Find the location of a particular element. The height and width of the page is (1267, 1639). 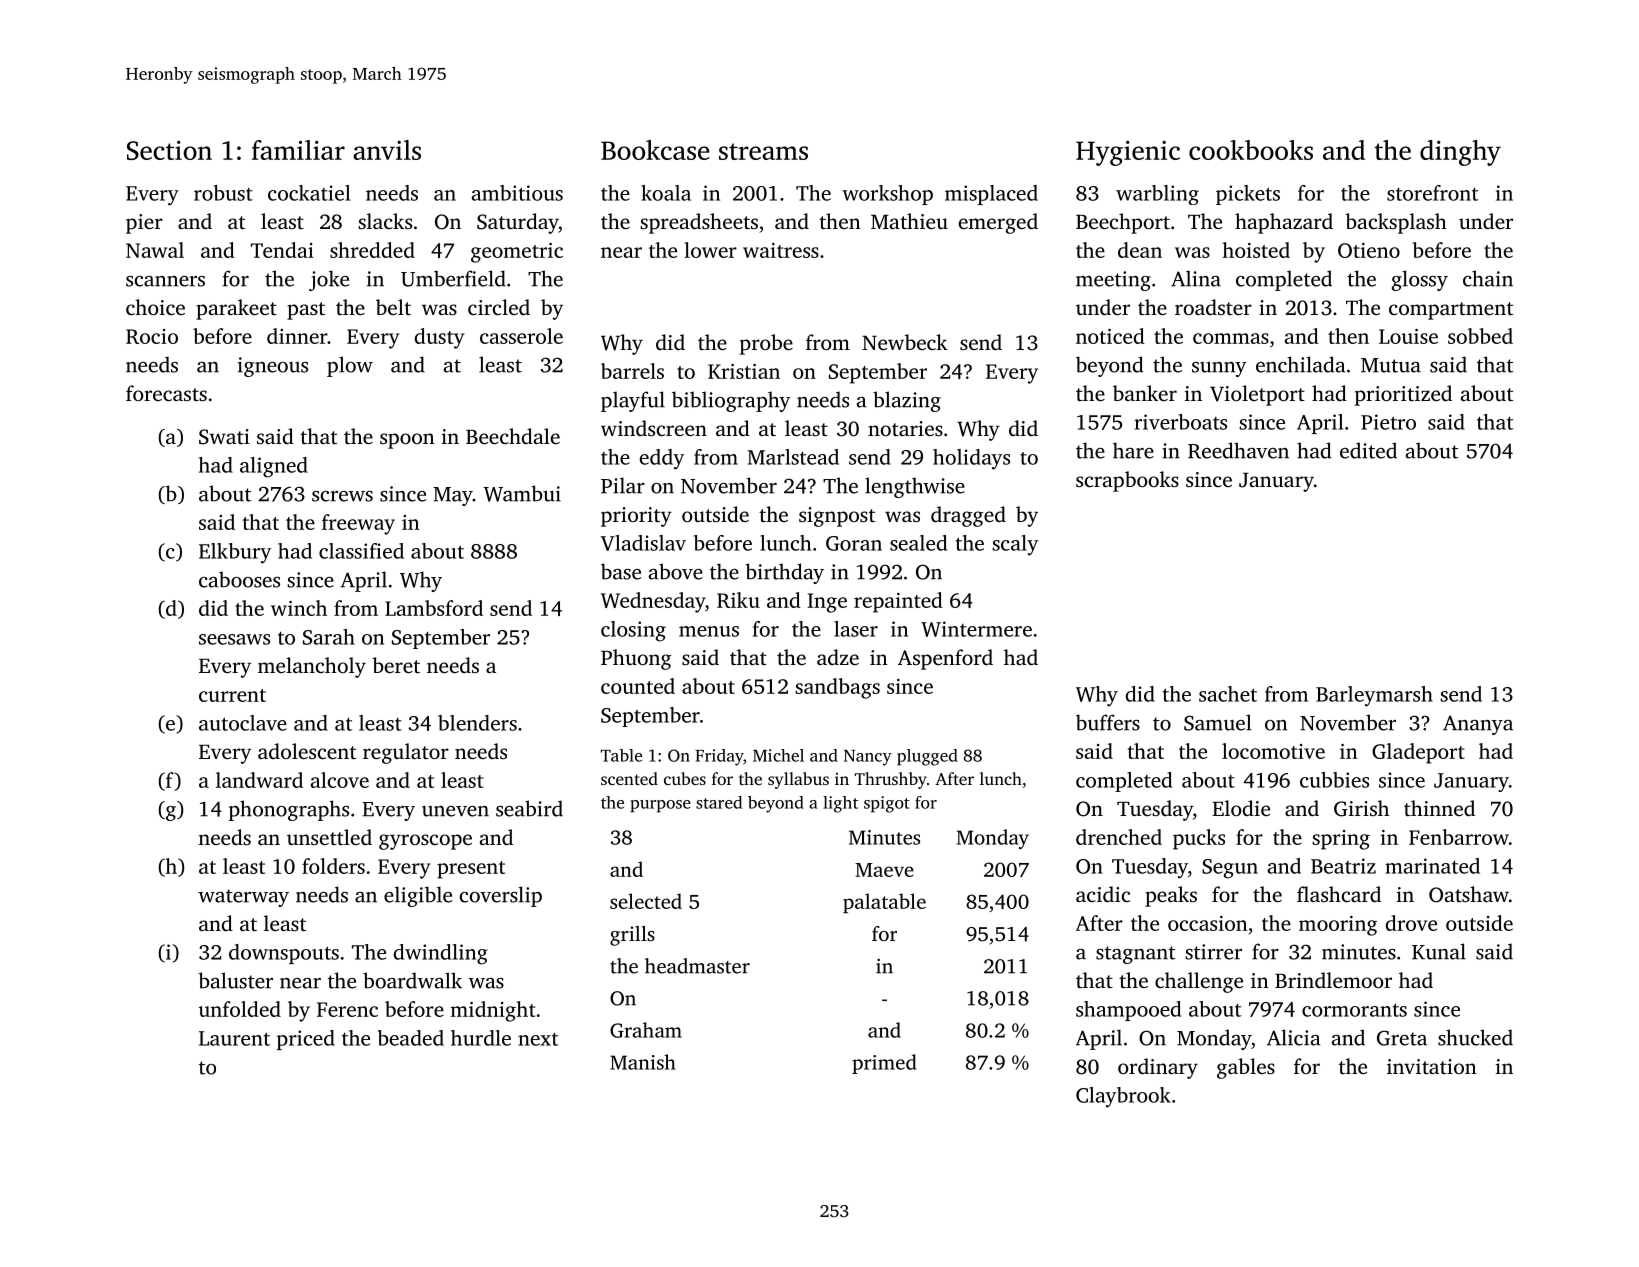

current is located at coordinates (232, 695).
